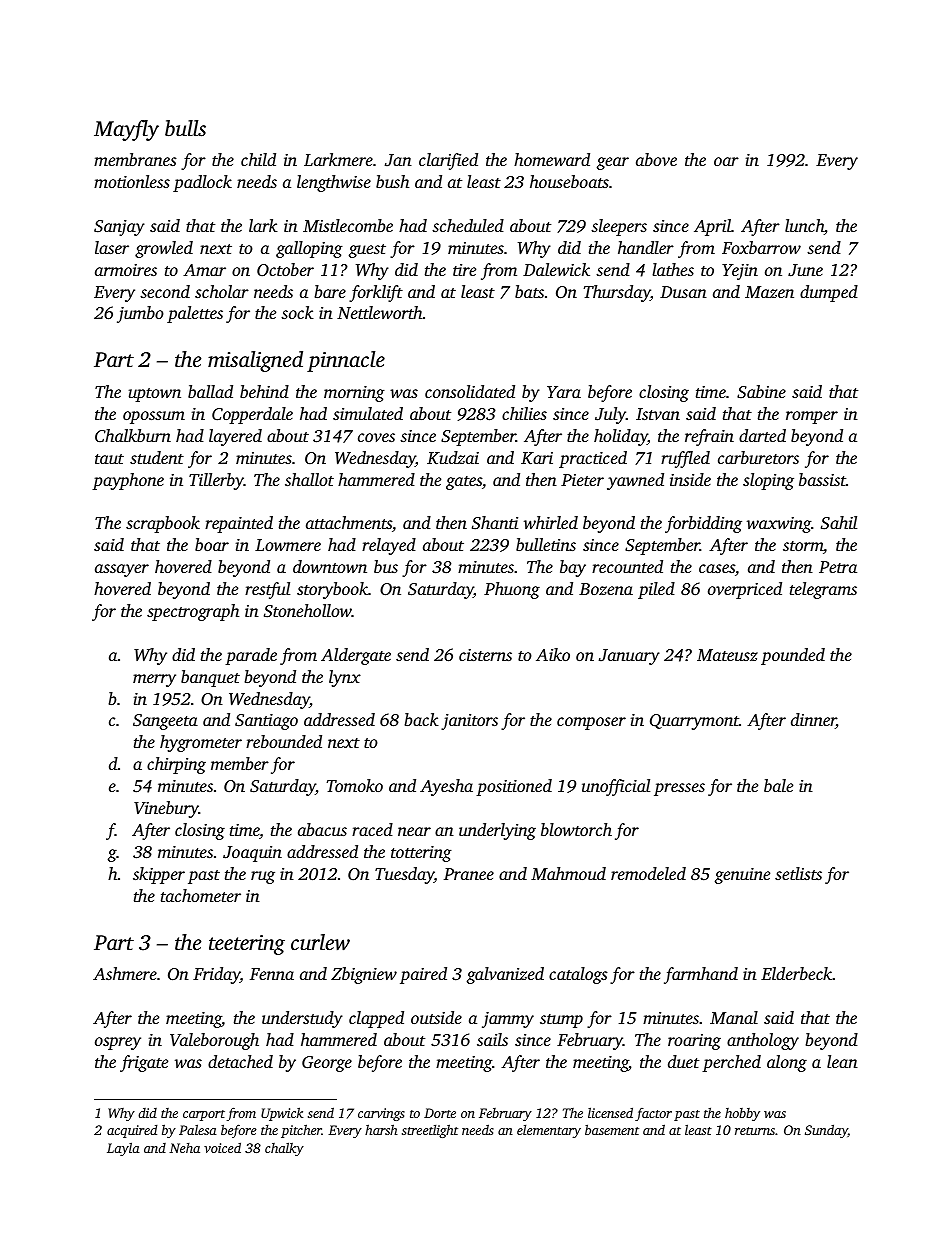  Describe the element at coordinates (796, 973) in the image. I see `Elderbeck` at that location.
